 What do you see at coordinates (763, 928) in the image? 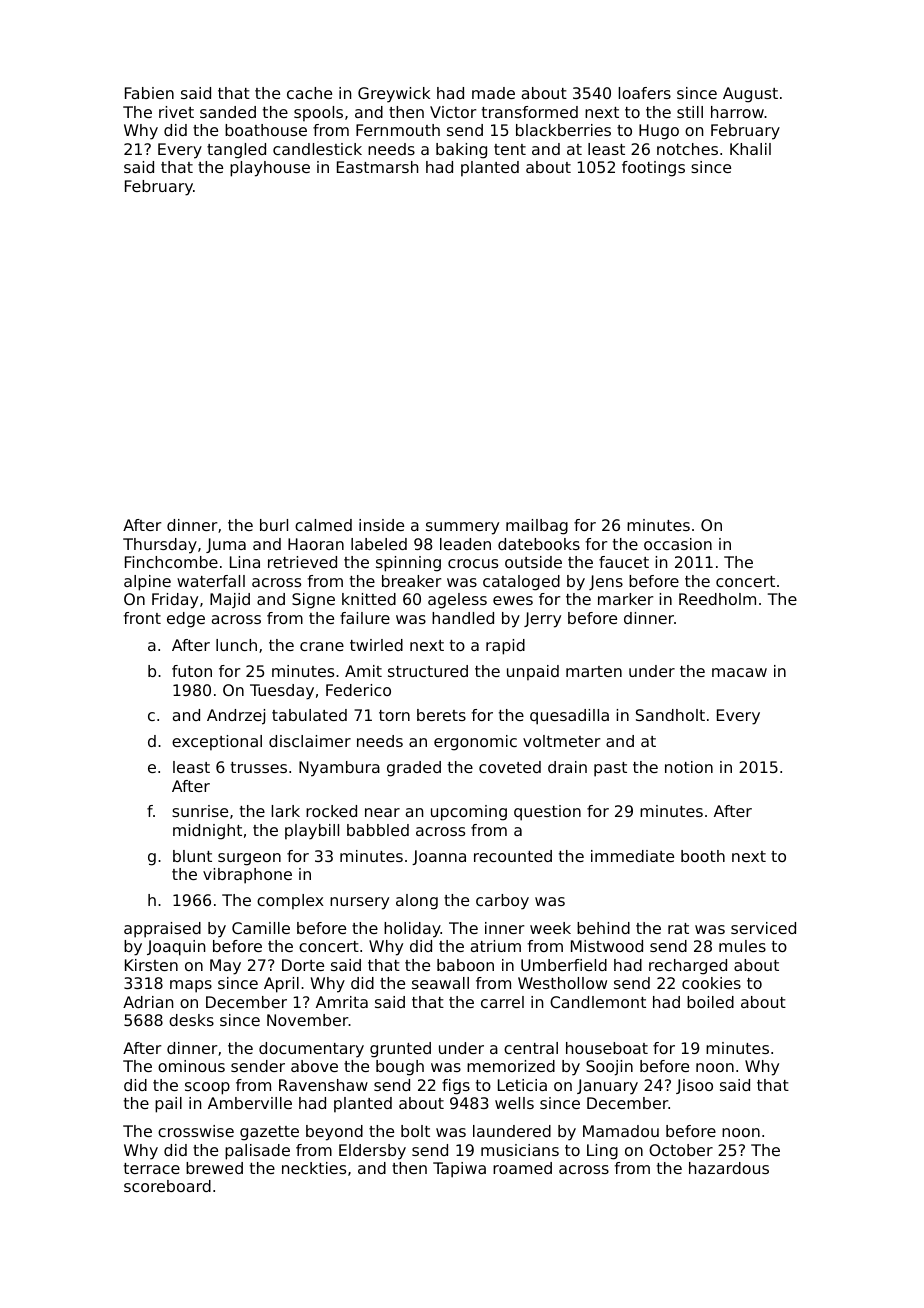
I see `serviced` at bounding box center [763, 928].
